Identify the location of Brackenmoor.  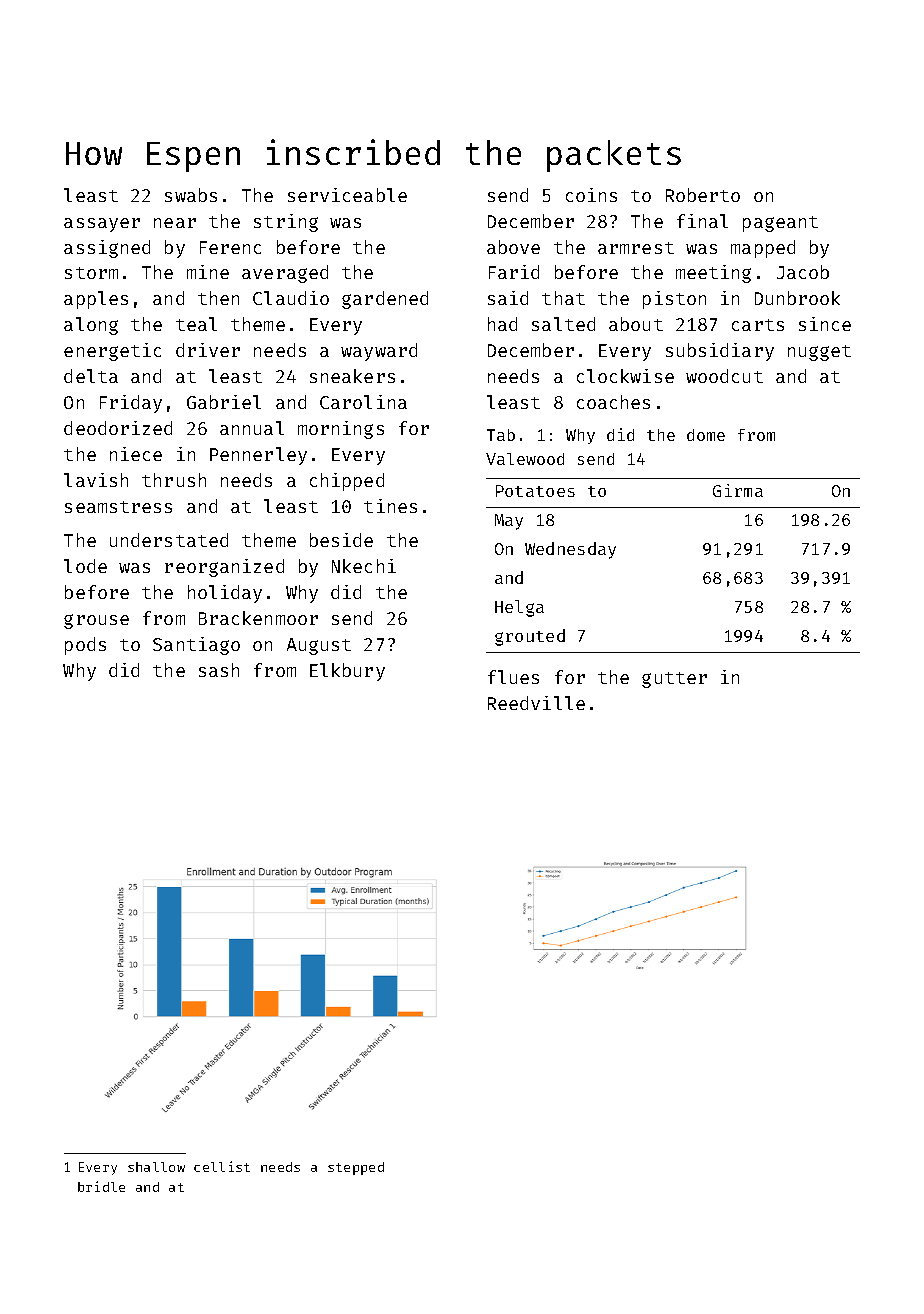
(258, 618).
